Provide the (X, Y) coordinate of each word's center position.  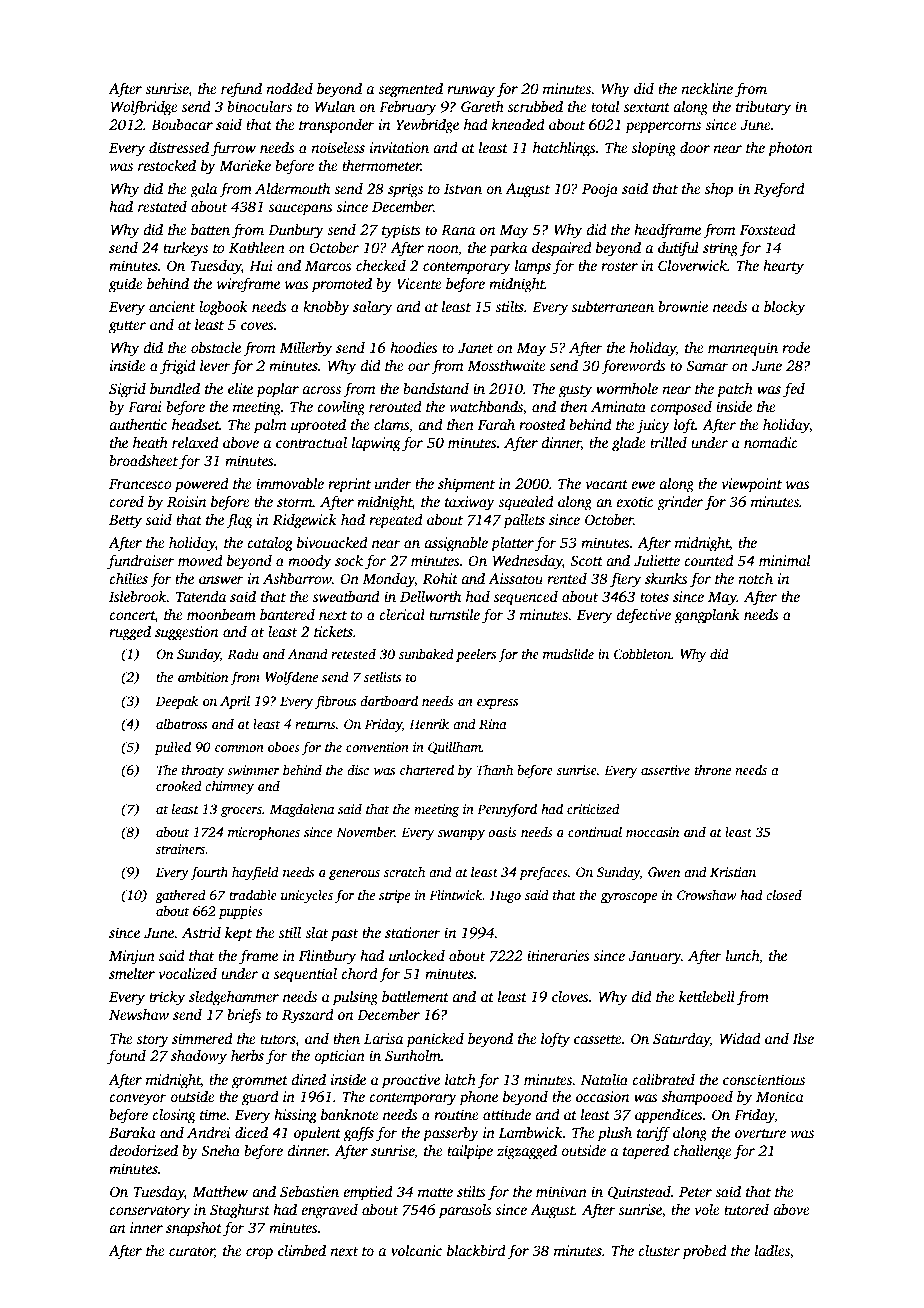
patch (735, 390)
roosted (542, 424)
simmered (202, 1038)
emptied (368, 1193)
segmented (410, 90)
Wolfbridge (144, 108)
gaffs (359, 1134)
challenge (702, 1152)
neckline (707, 88)
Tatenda (201, 596)
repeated (396, 521)
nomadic (771, 442)
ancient (172, 306)
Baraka (132, 1132)
